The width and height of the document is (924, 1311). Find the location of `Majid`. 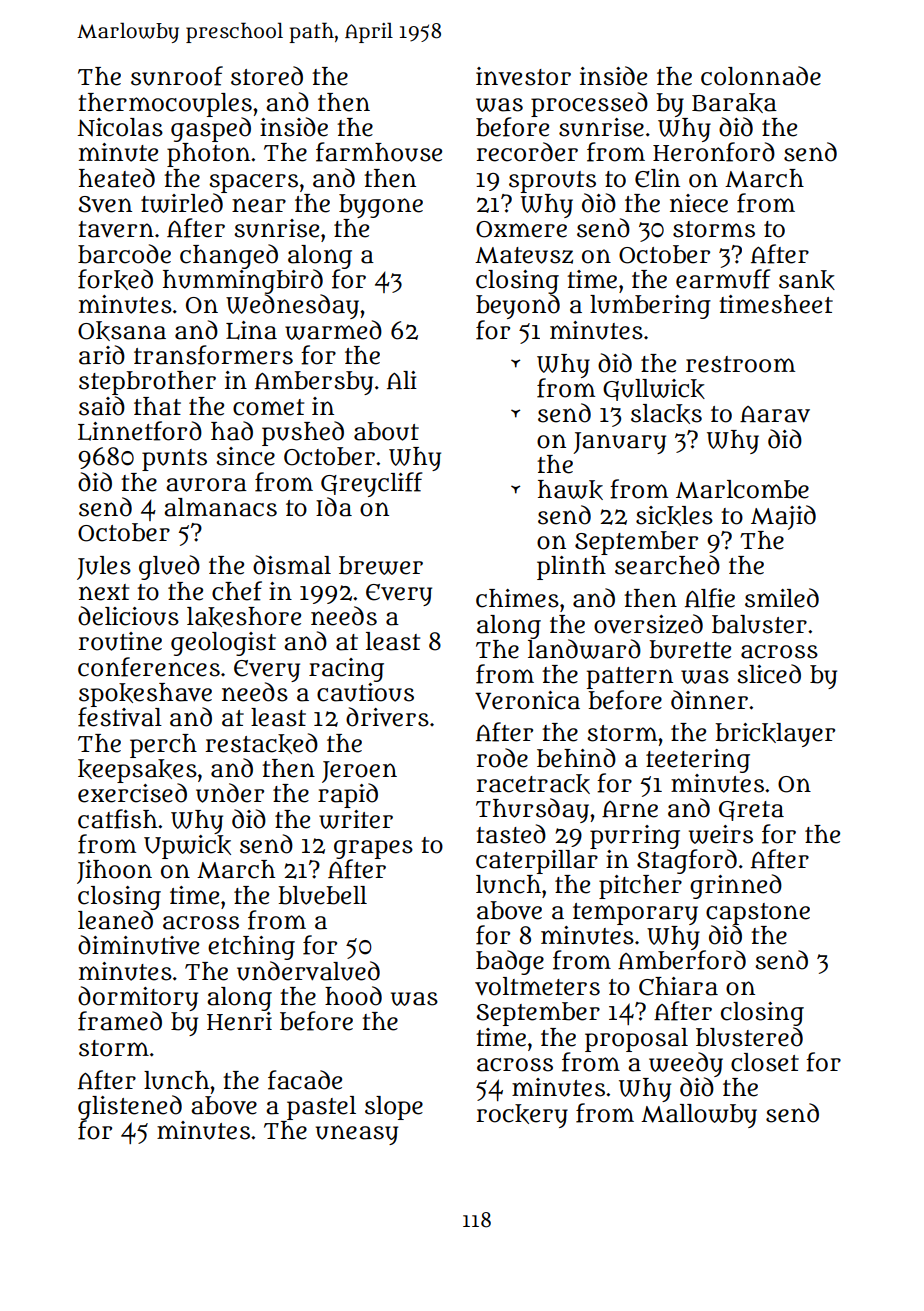

Majid is located at coordinates (783, 517).
